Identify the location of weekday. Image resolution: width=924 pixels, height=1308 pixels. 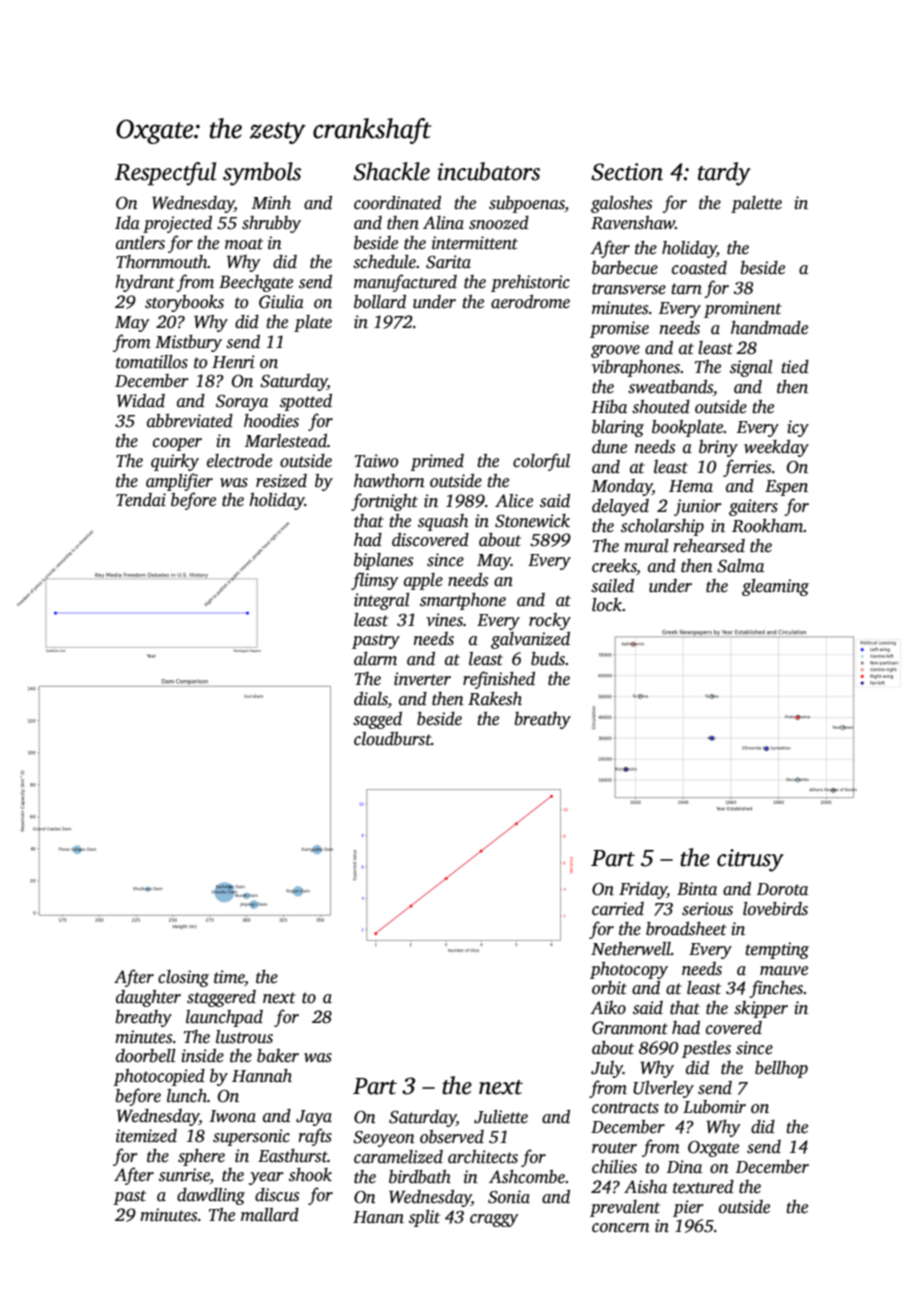
(776, 448).
